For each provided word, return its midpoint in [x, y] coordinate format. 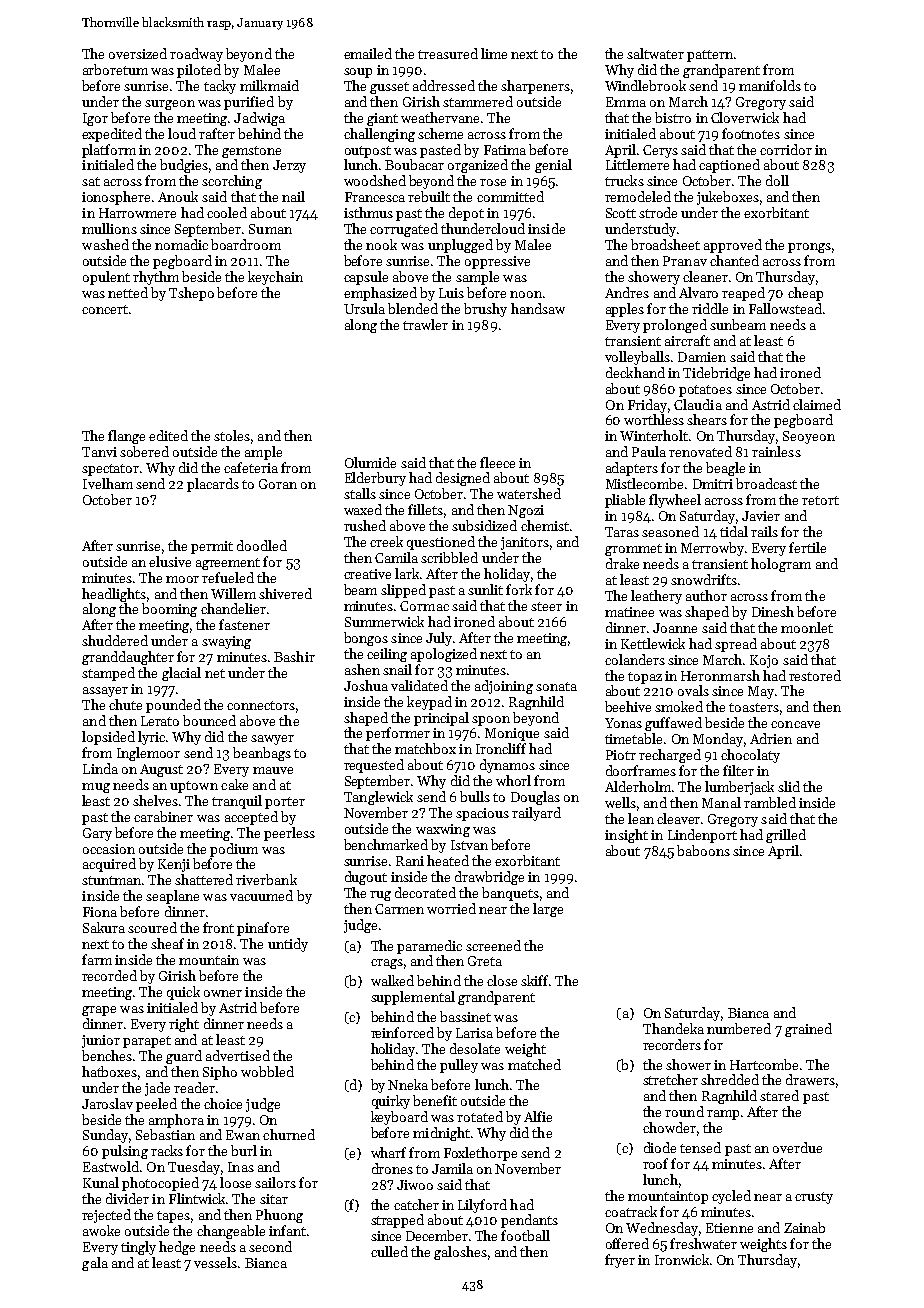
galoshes [460, 1253]
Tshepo [191, 294]
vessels [215, 1262]
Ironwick [682, 1259]
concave [795, 724]
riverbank [266, 879]
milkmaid [269, 85]
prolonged [675, 326]
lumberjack [739, 788]
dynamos [507, 766]
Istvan [469, 845]
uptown [194, 787]
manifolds [770, 85]
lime [494, 53]
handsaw [538, 308]
